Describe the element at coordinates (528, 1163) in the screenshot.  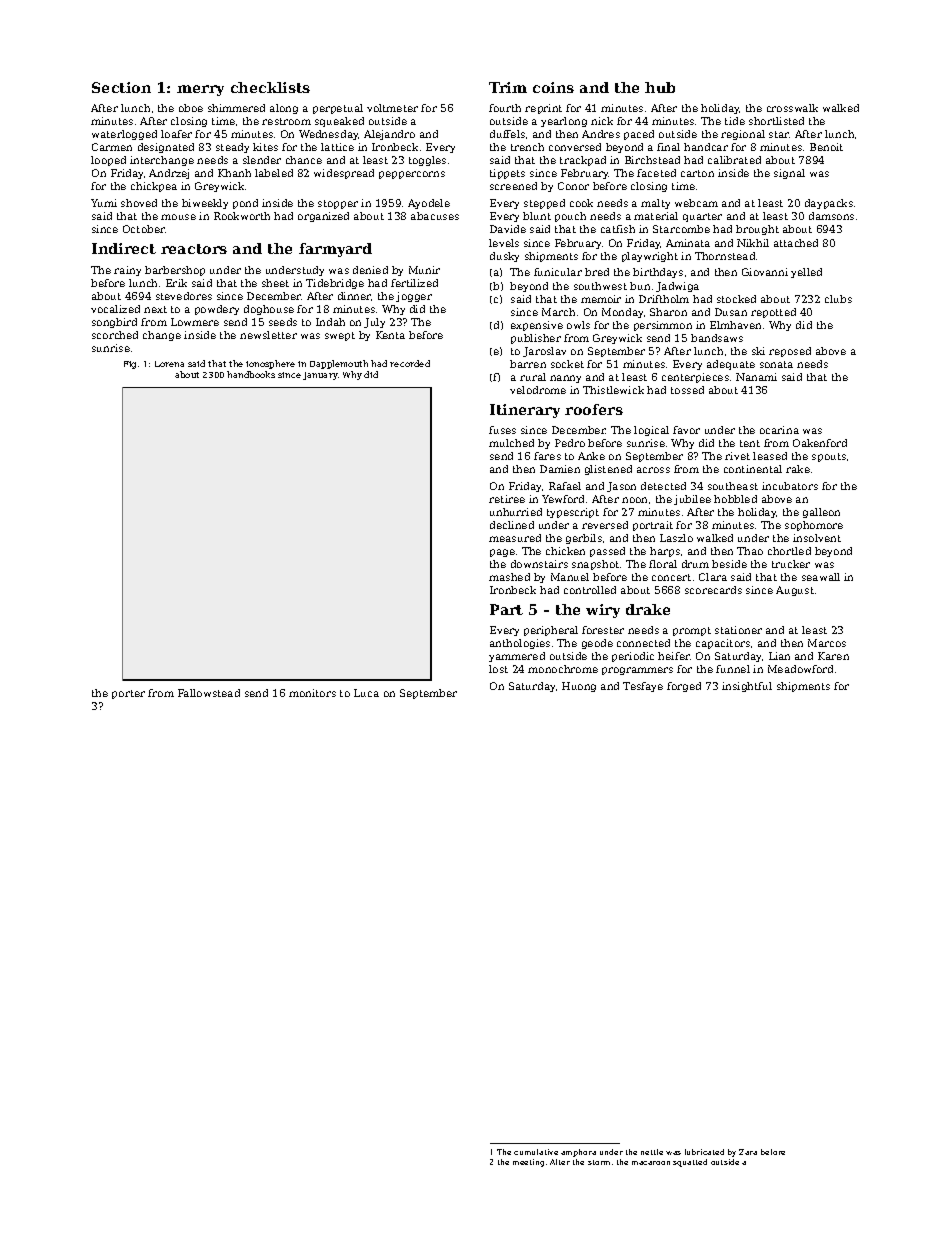
I see `meeting` at that location.
